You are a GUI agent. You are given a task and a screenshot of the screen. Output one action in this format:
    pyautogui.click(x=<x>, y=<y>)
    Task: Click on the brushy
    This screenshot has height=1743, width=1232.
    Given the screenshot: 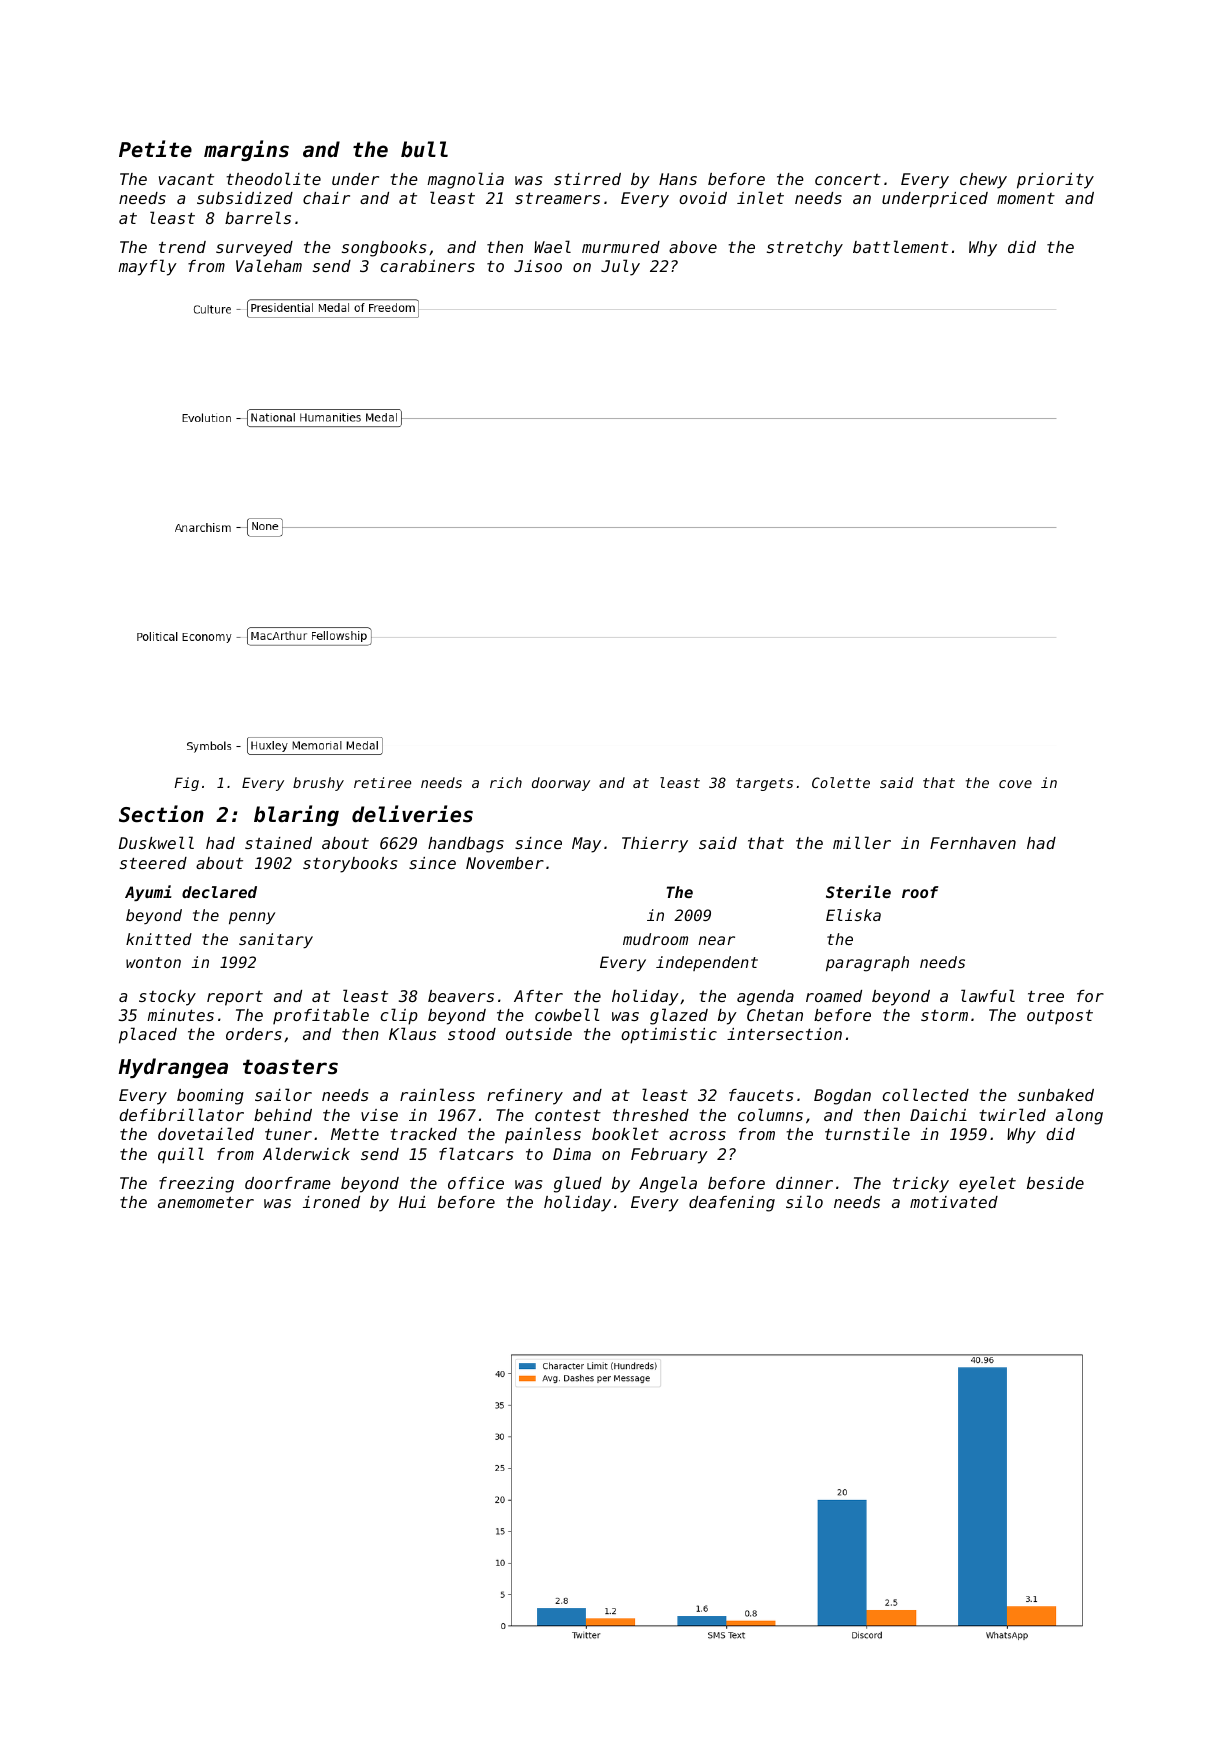 What is the action you would take?
    pyautogui.click(x=318, y=784)
